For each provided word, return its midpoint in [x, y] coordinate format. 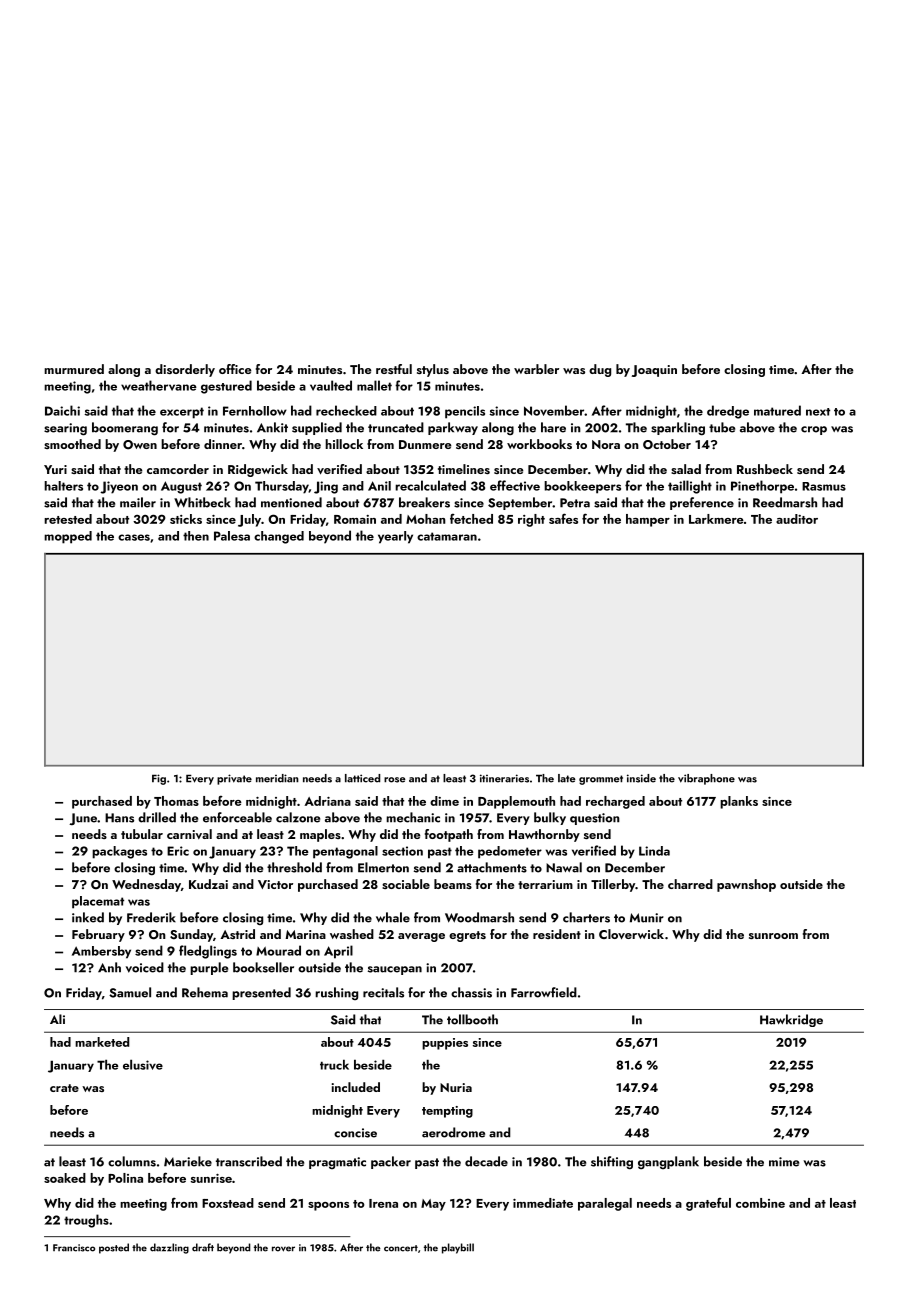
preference [702, 503]
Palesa [232, 536]
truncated [396, 427]
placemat [98, 902]
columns [132, 1161]
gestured [226, 387]
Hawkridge [791, 1020]
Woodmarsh [479, 917]
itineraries [504, 778]
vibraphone [706, 779]
